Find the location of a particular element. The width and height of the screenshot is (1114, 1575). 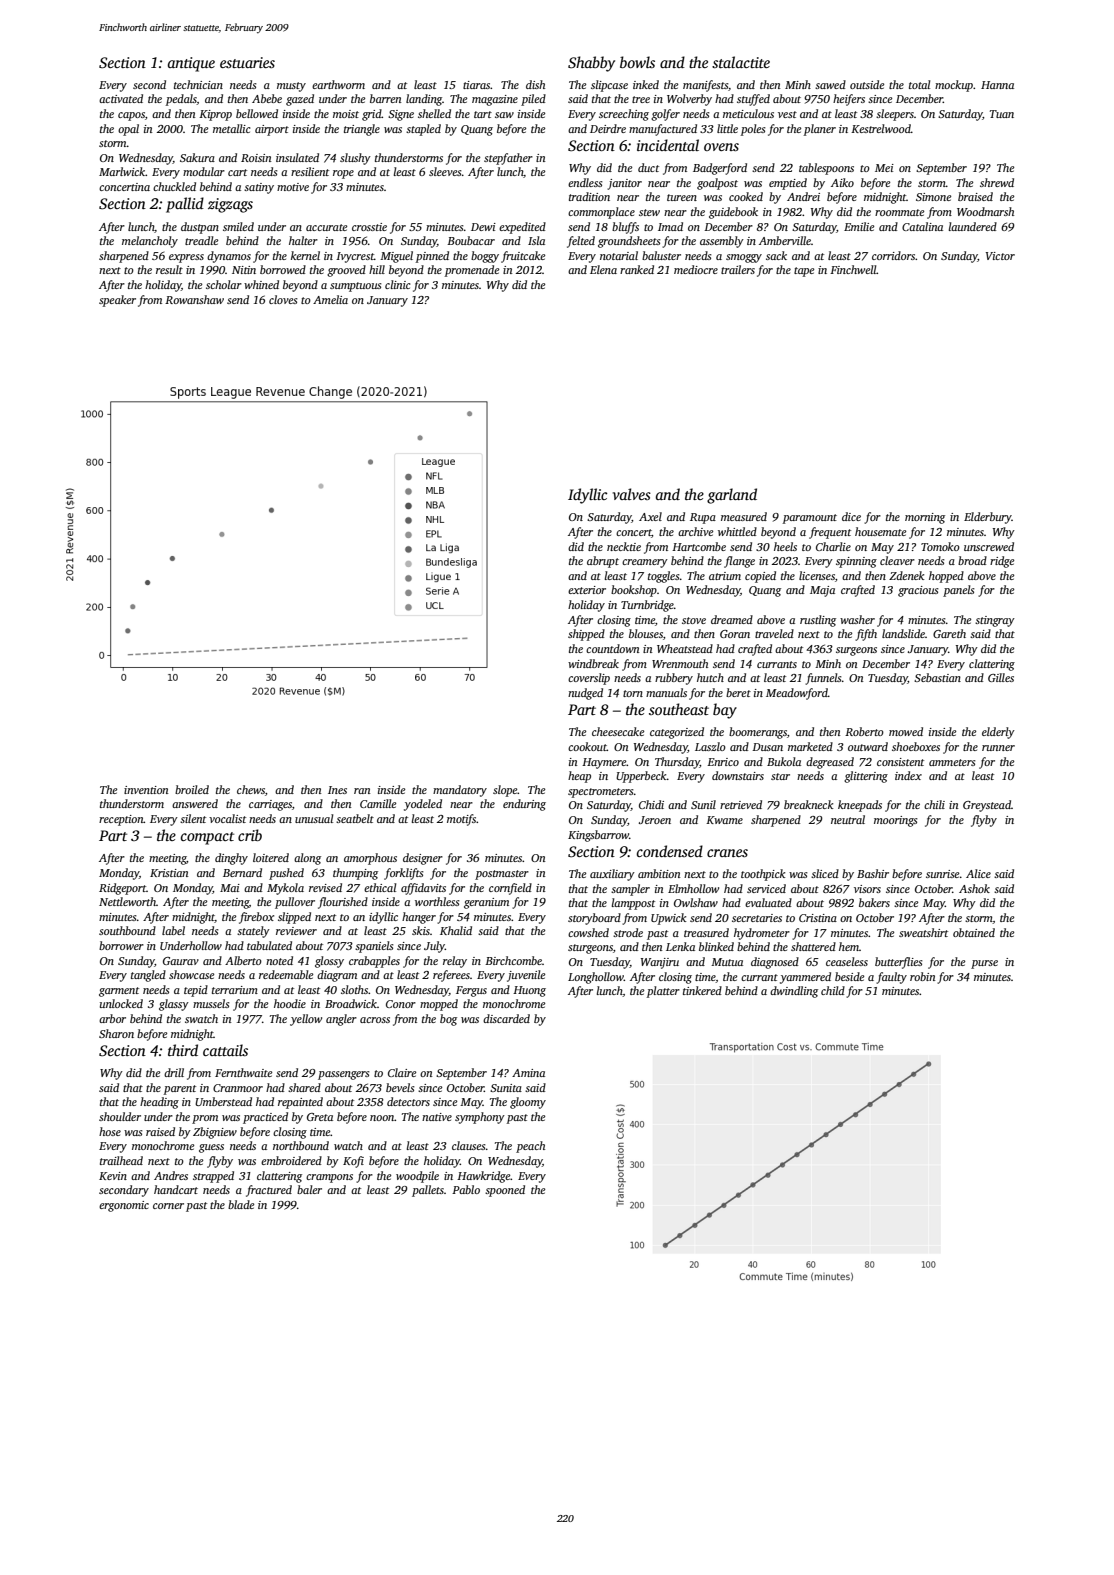

ergonomic is located at coordinates (124, 1206).
